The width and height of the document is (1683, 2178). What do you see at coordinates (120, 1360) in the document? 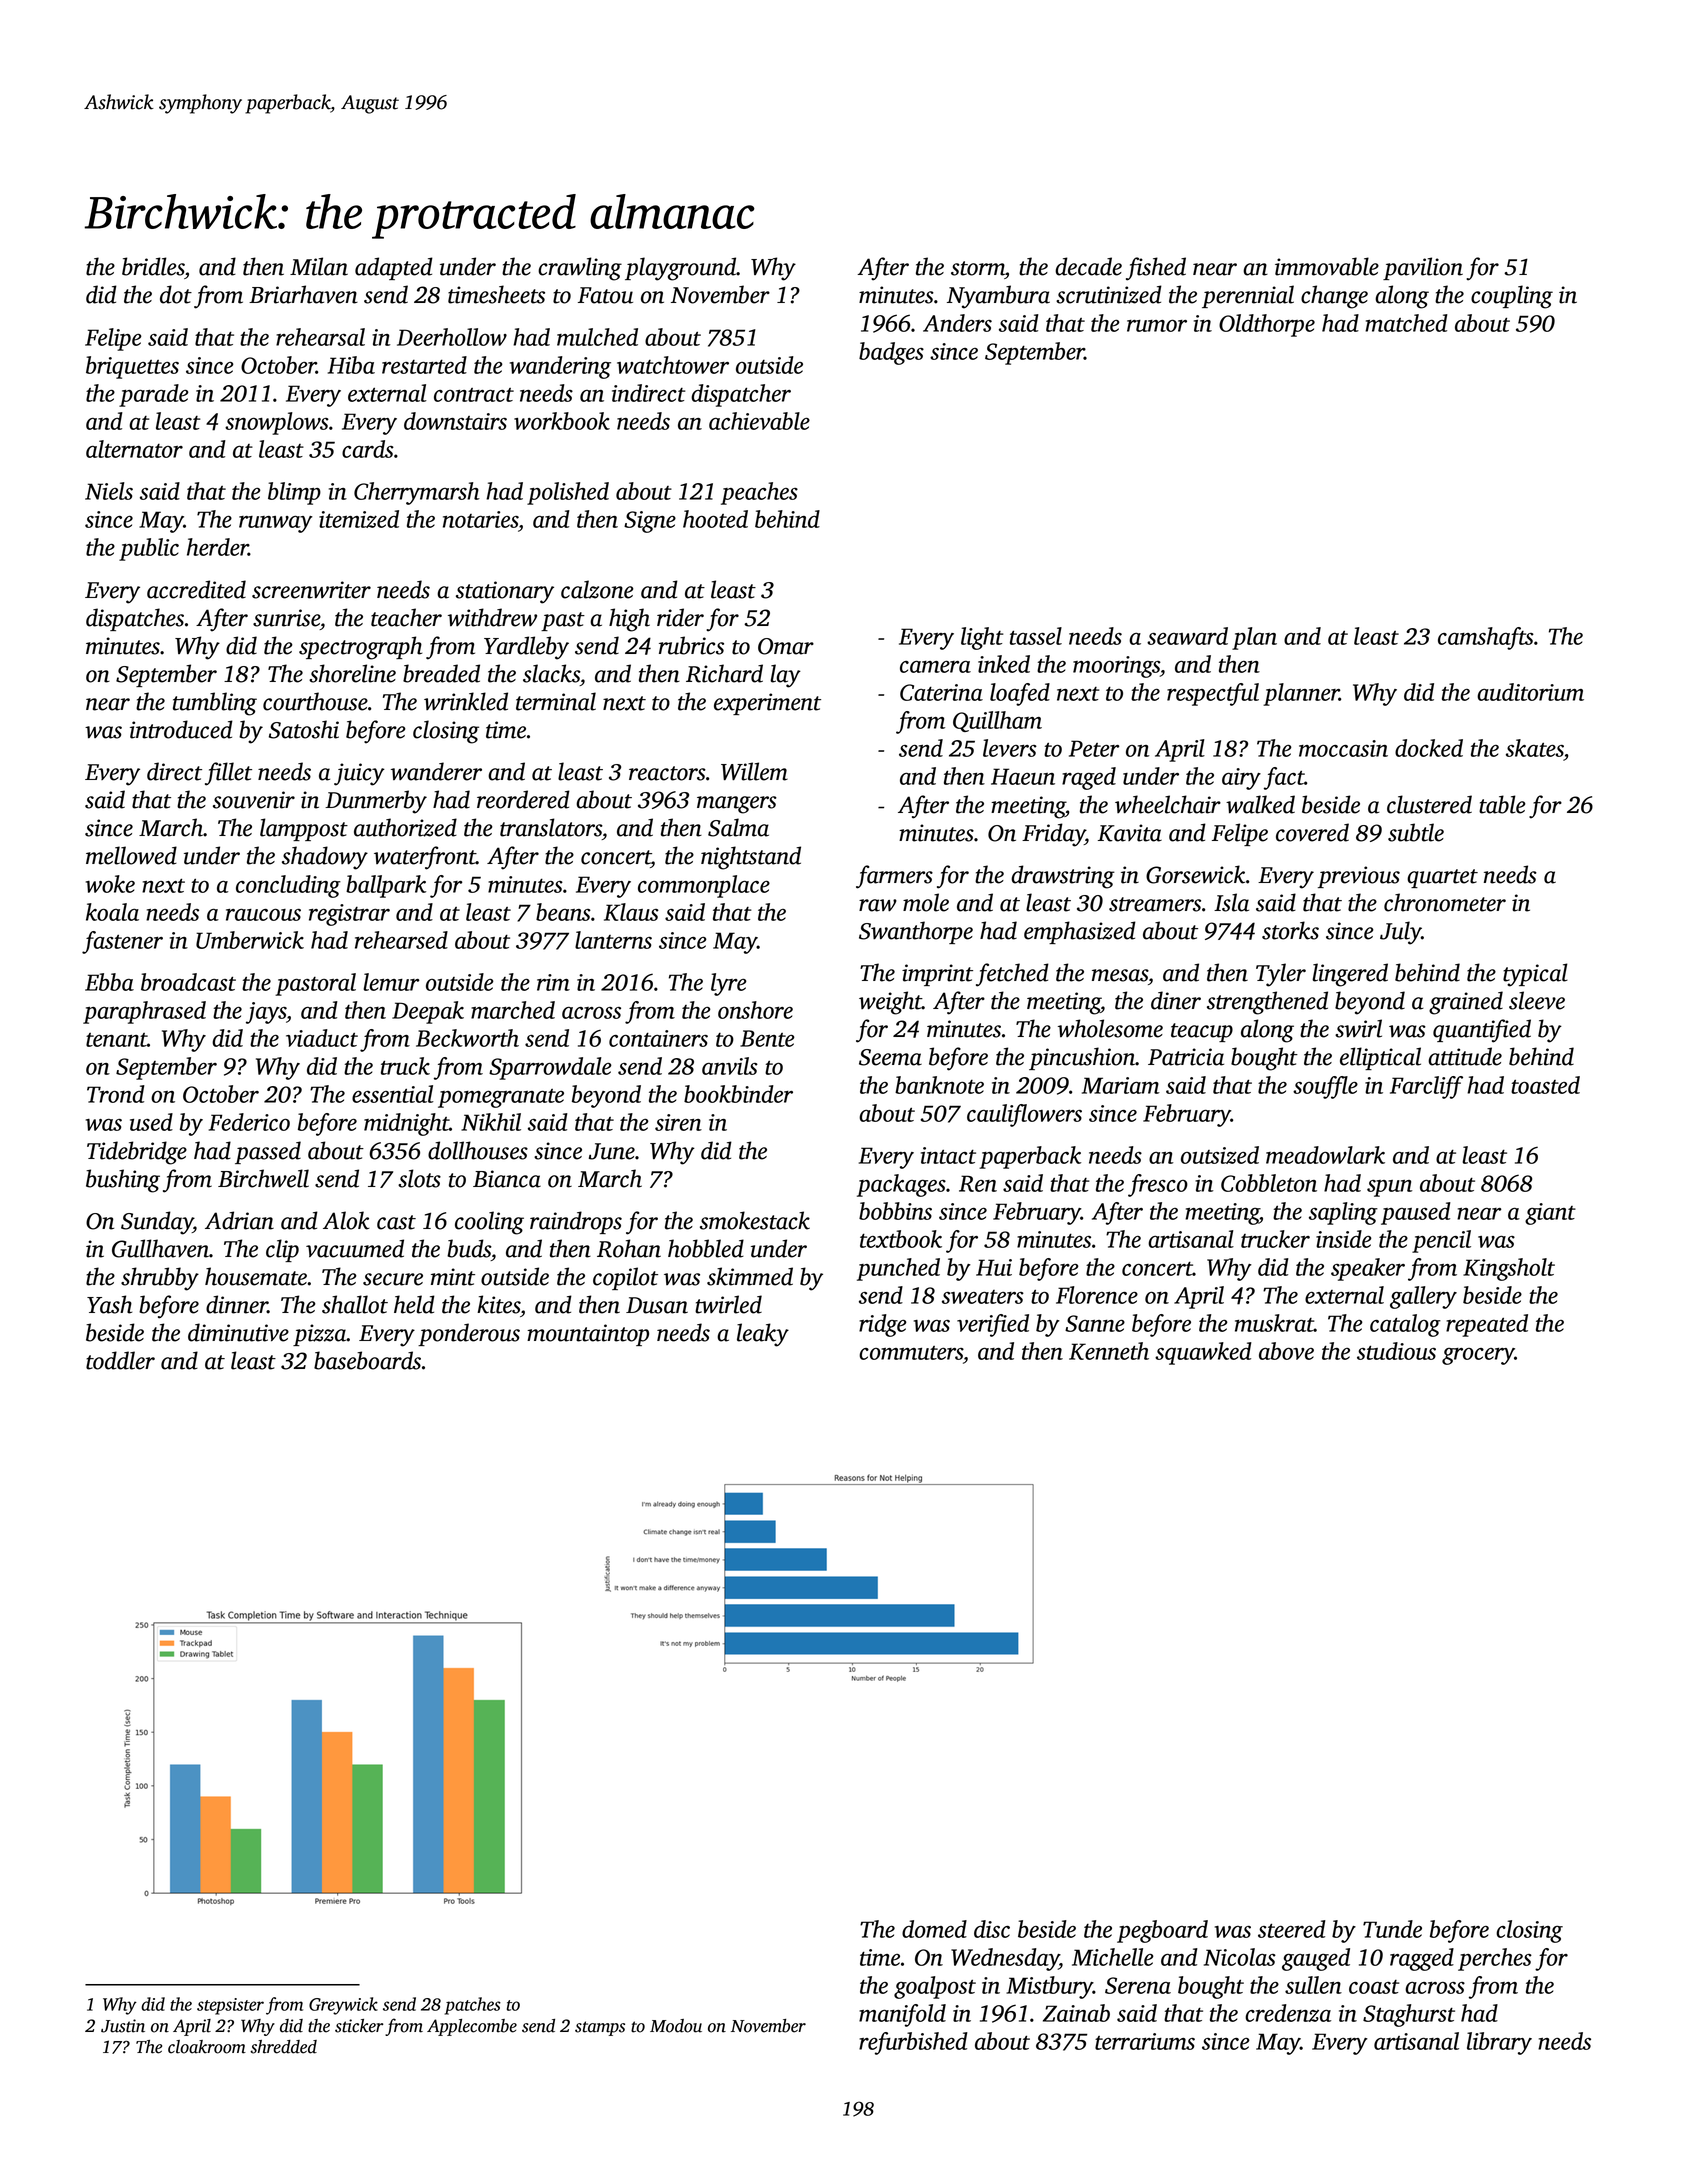
I see `toddler` at bounding box center [120, 1360].
